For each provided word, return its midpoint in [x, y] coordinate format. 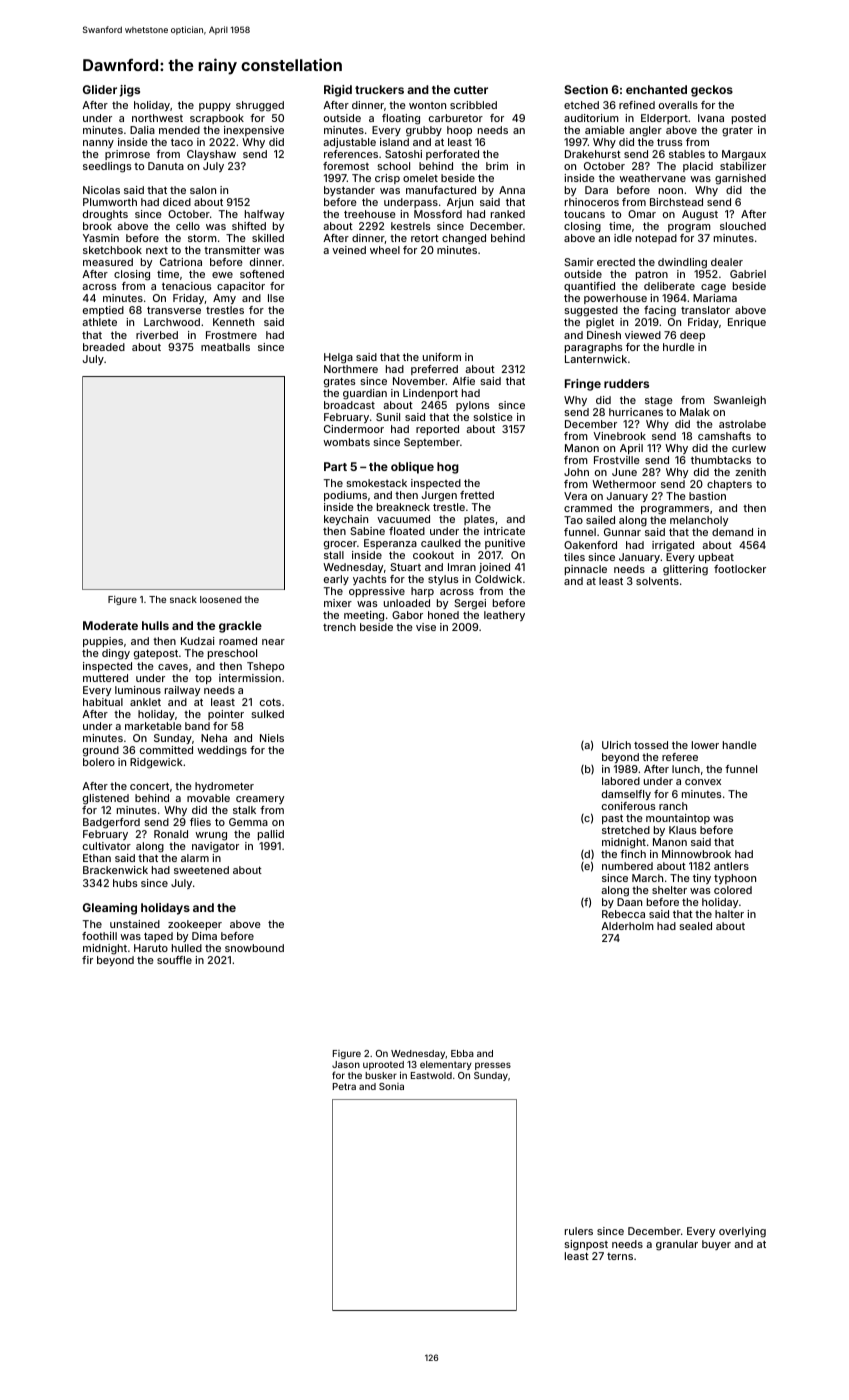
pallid [271, 835]
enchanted [656, 89]
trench [339, 627]
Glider [100, 89]
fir [87, 960]
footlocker [740, 569]
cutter [471, 90]
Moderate [110, 625]
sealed [695, 926]
